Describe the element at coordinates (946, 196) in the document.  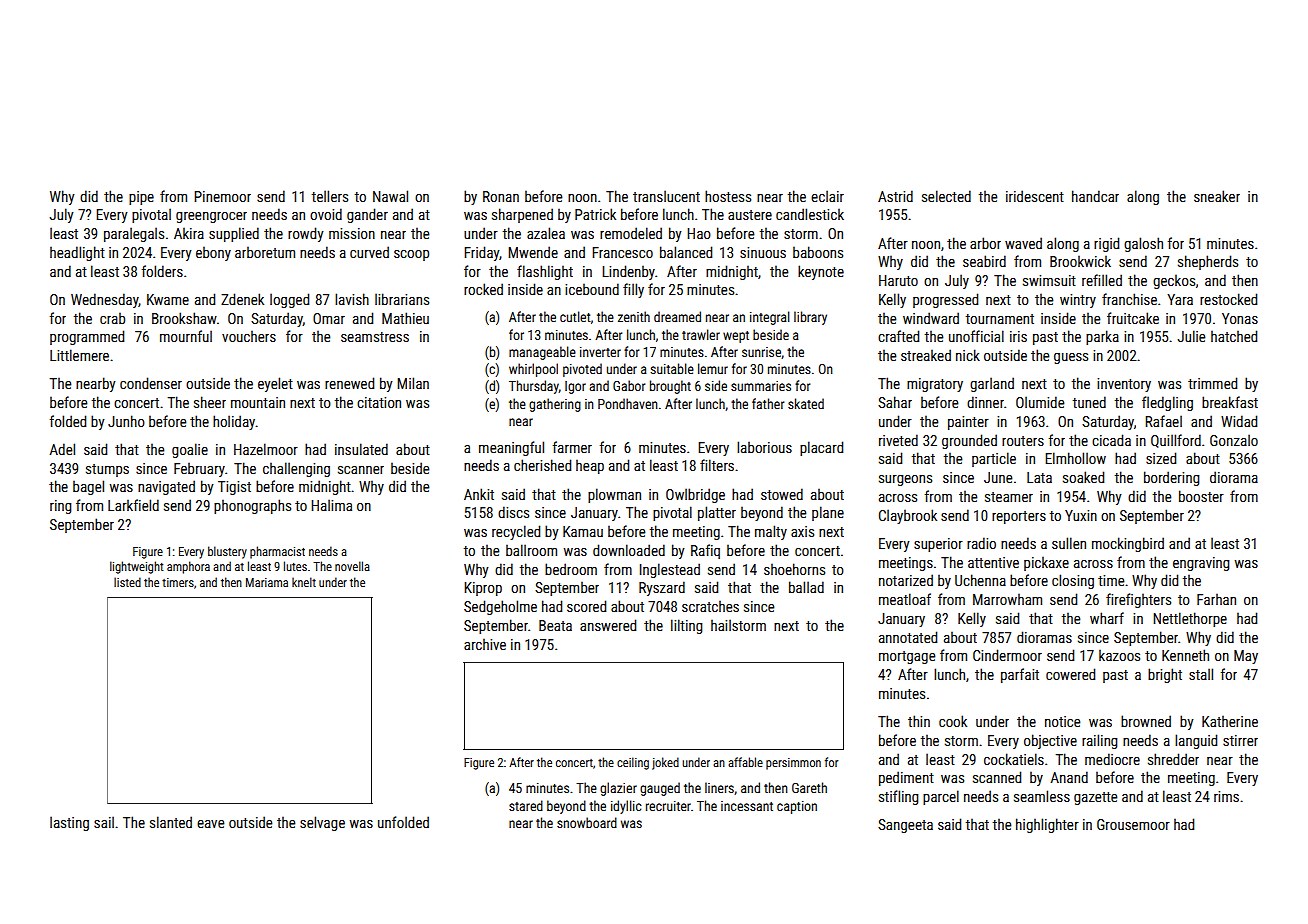
I see `selected` at that location.
